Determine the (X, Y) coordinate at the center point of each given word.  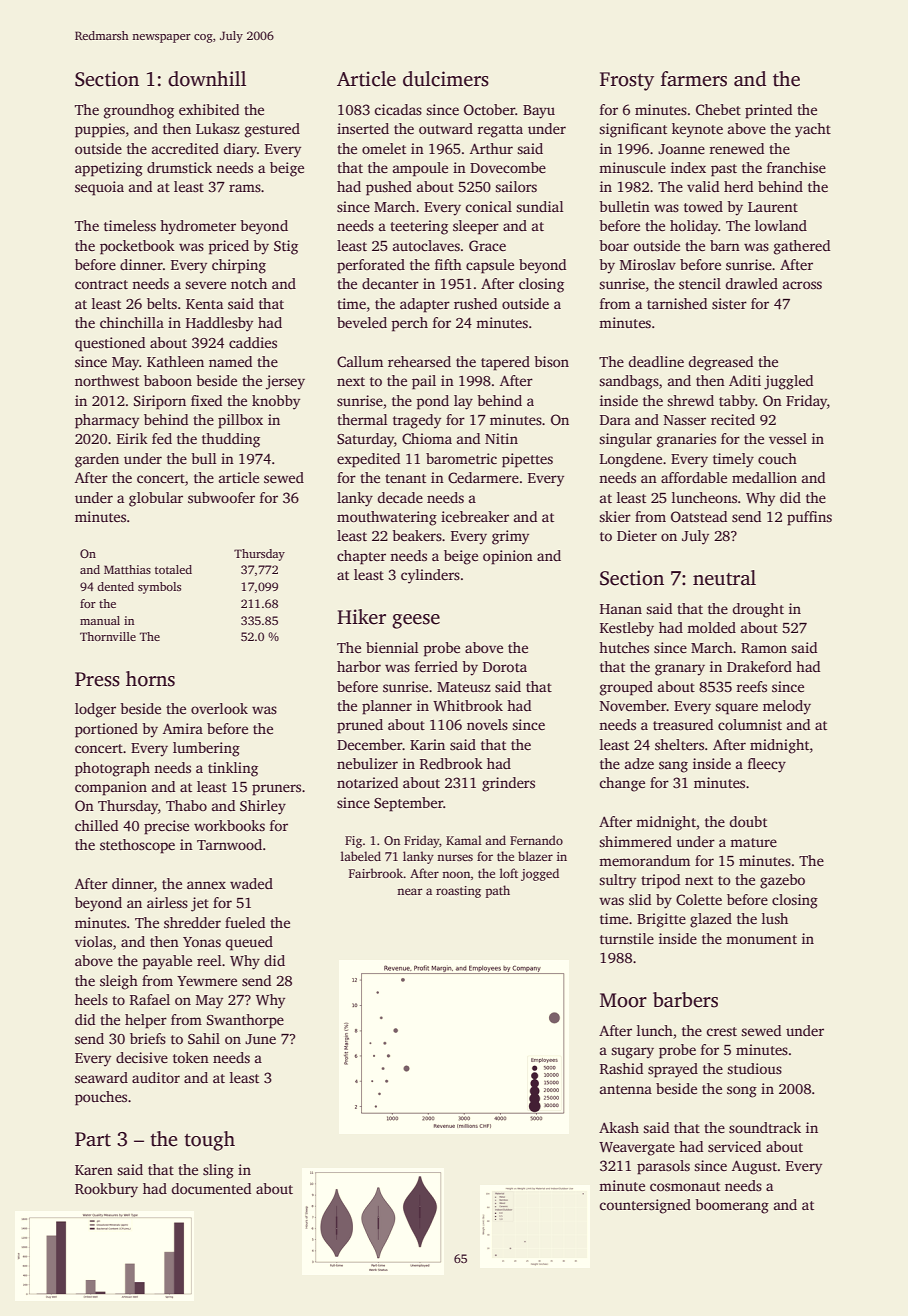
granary (680, 670)
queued (249, 943)
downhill (207, 79)
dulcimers (446, 79)
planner (387, 707)
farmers (694, 79)
